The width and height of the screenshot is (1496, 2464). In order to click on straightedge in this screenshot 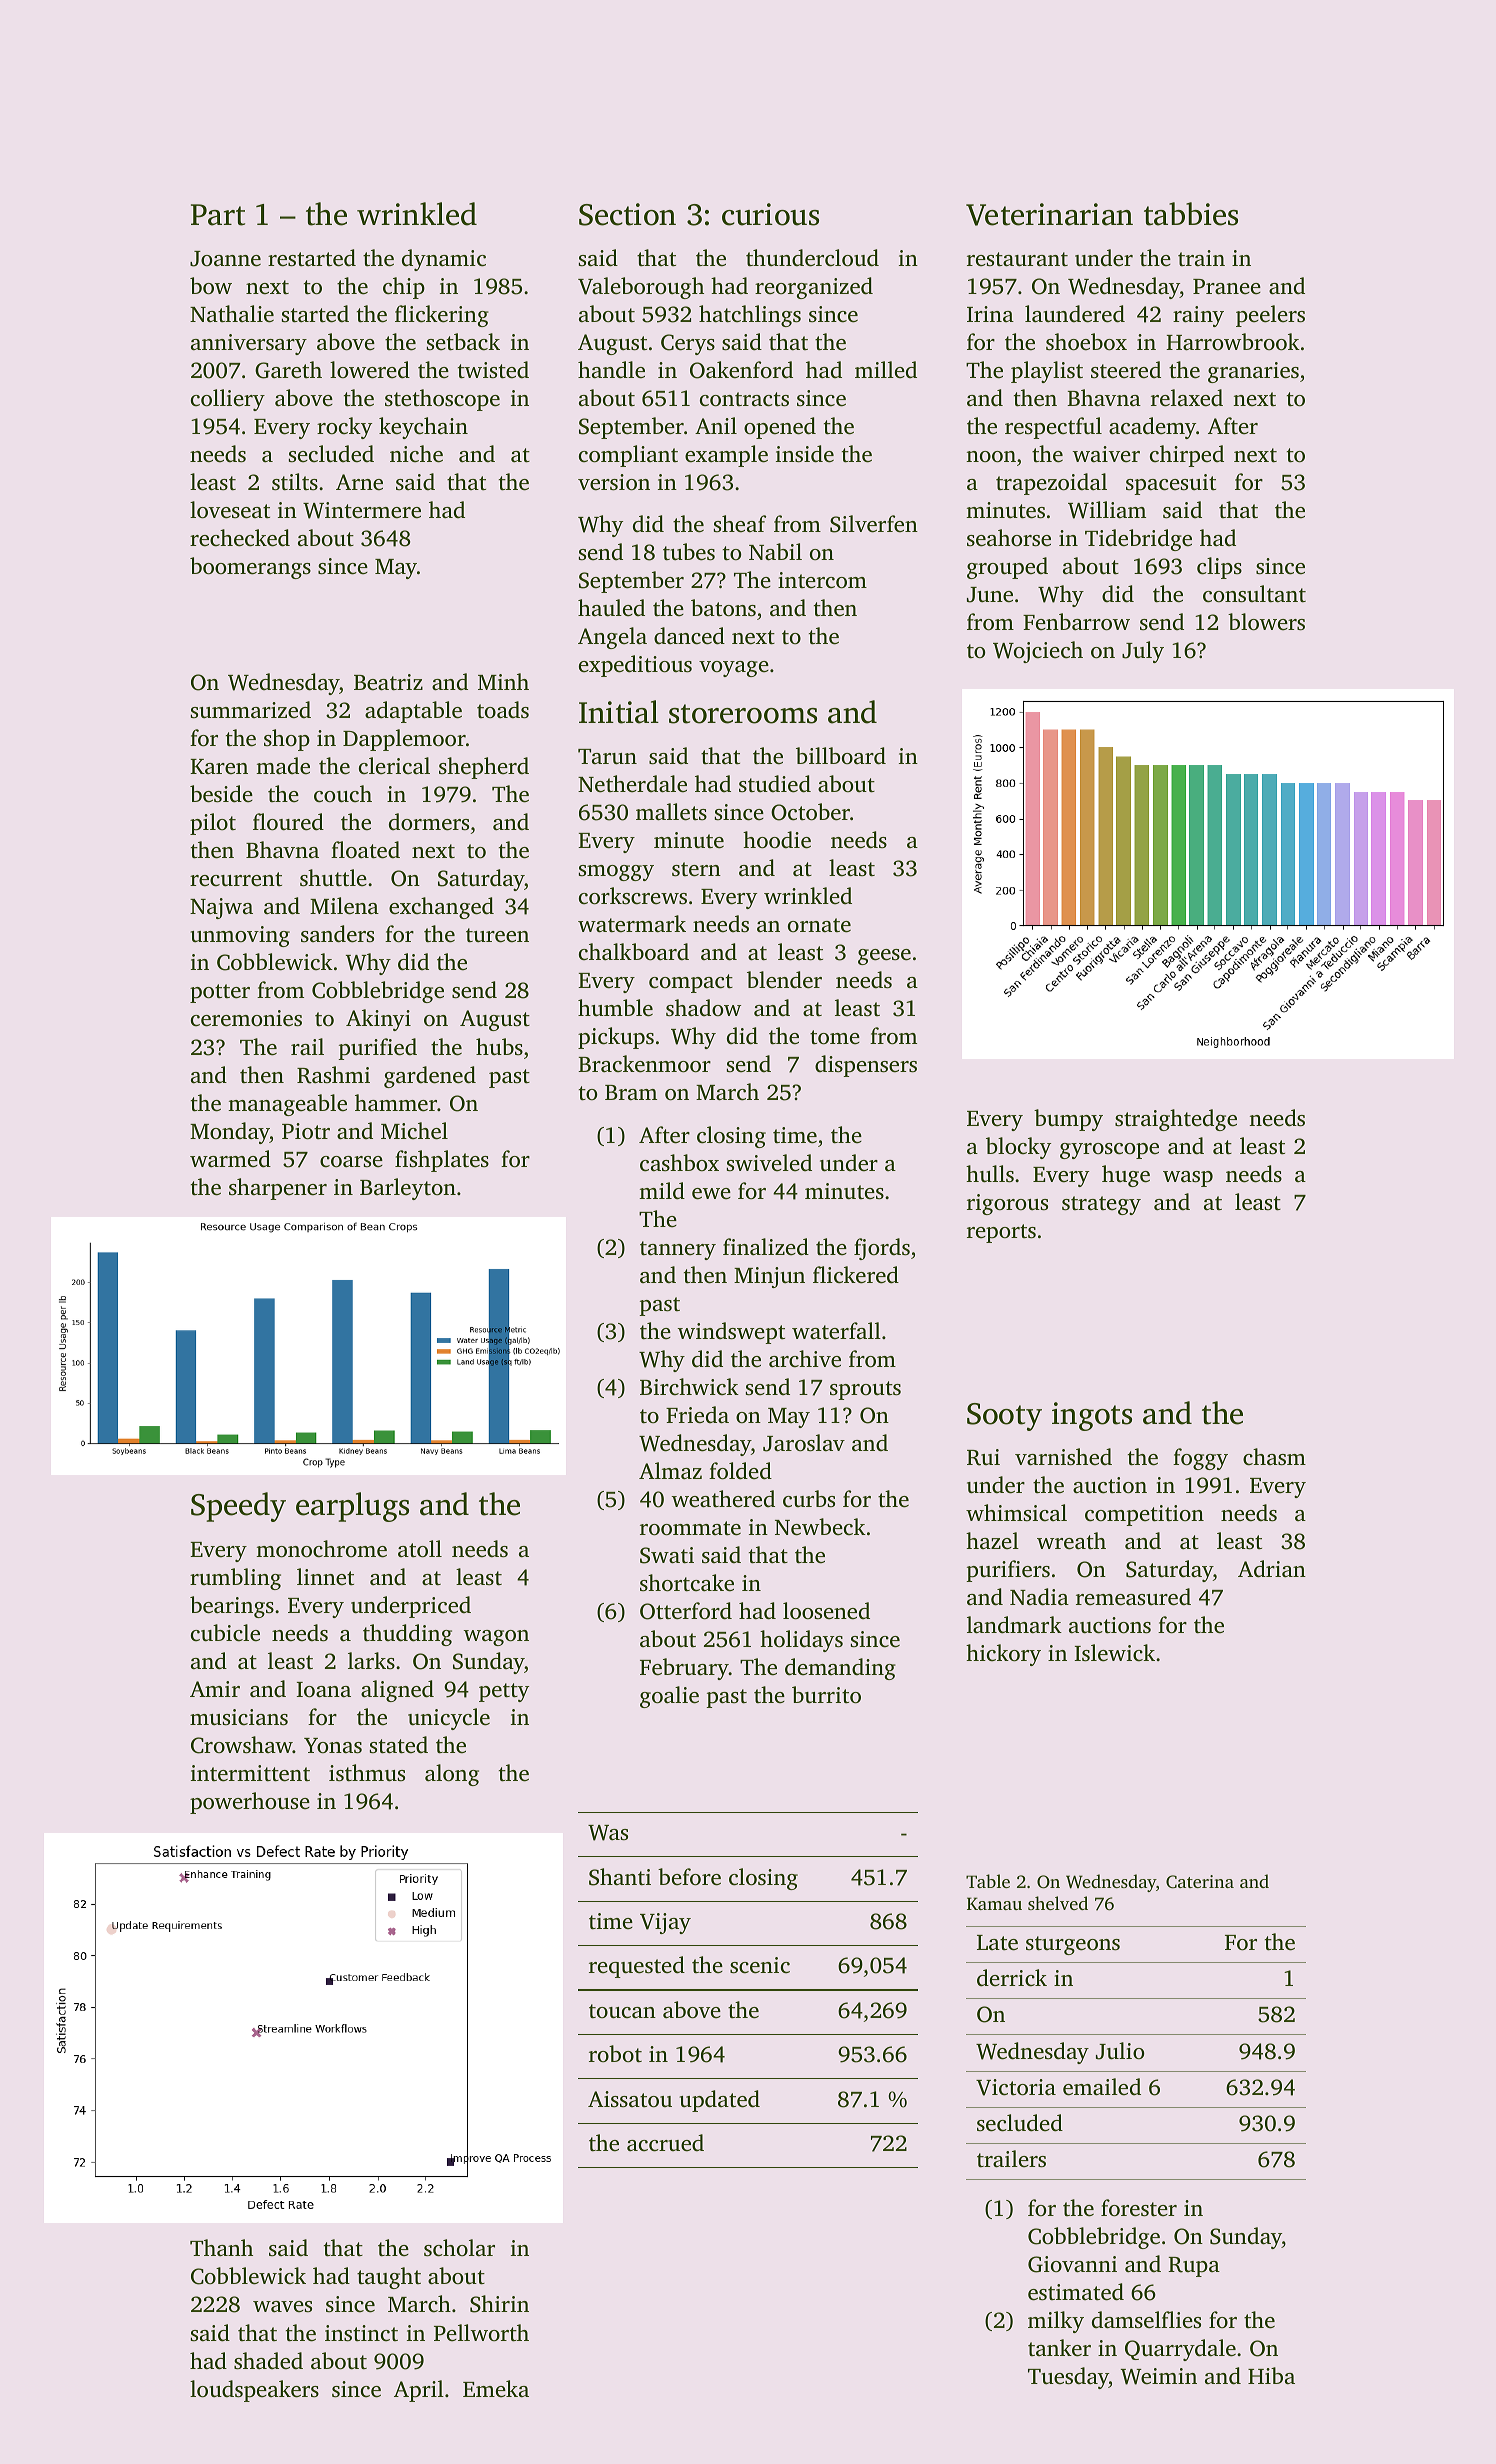, I will do `click(1176, 1120)`.
